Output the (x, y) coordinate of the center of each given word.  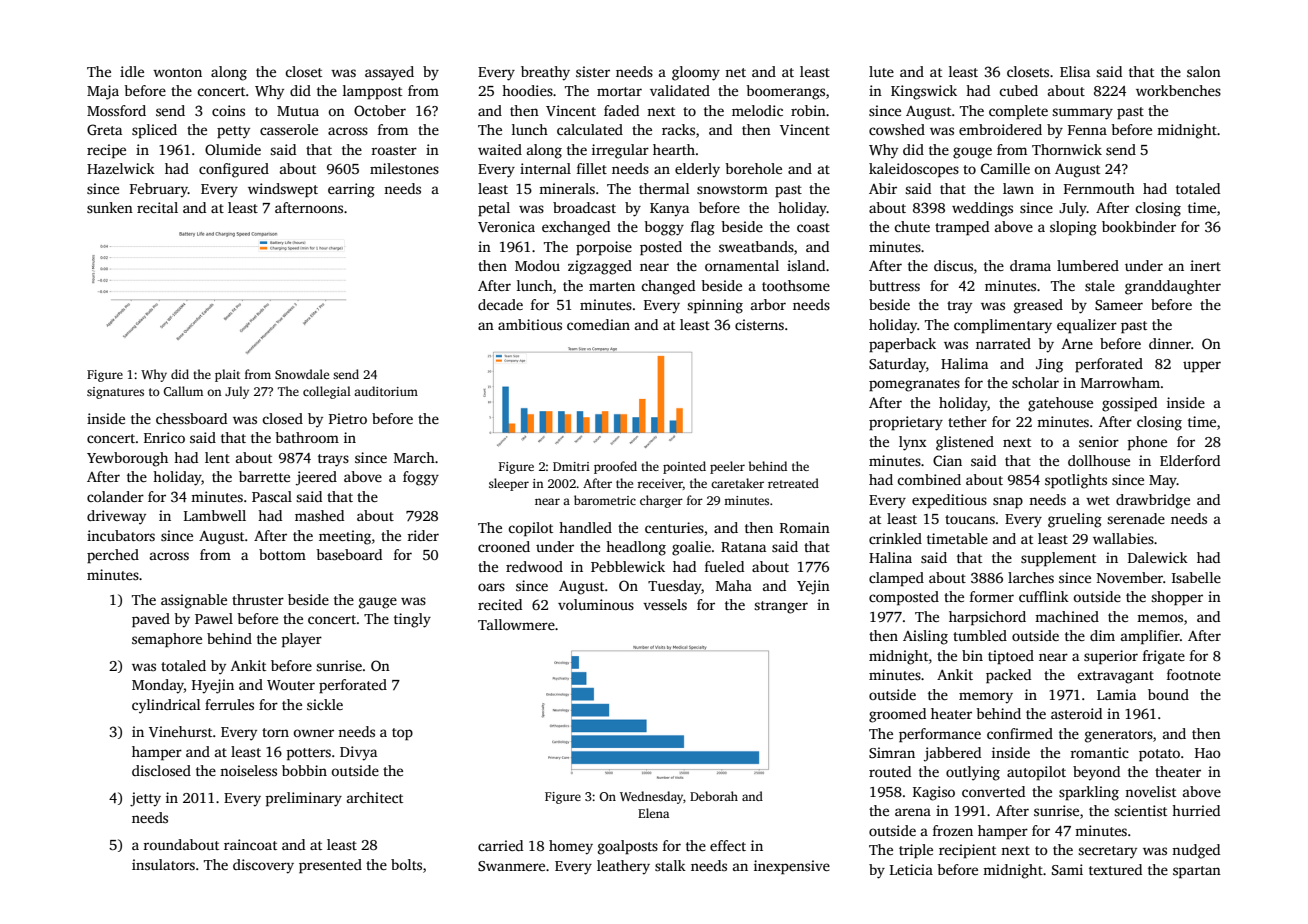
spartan (1197, 872)
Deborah (714, 796)
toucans (970, 519)
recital (157, 207)
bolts (406, 864)
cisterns (759, 324)
